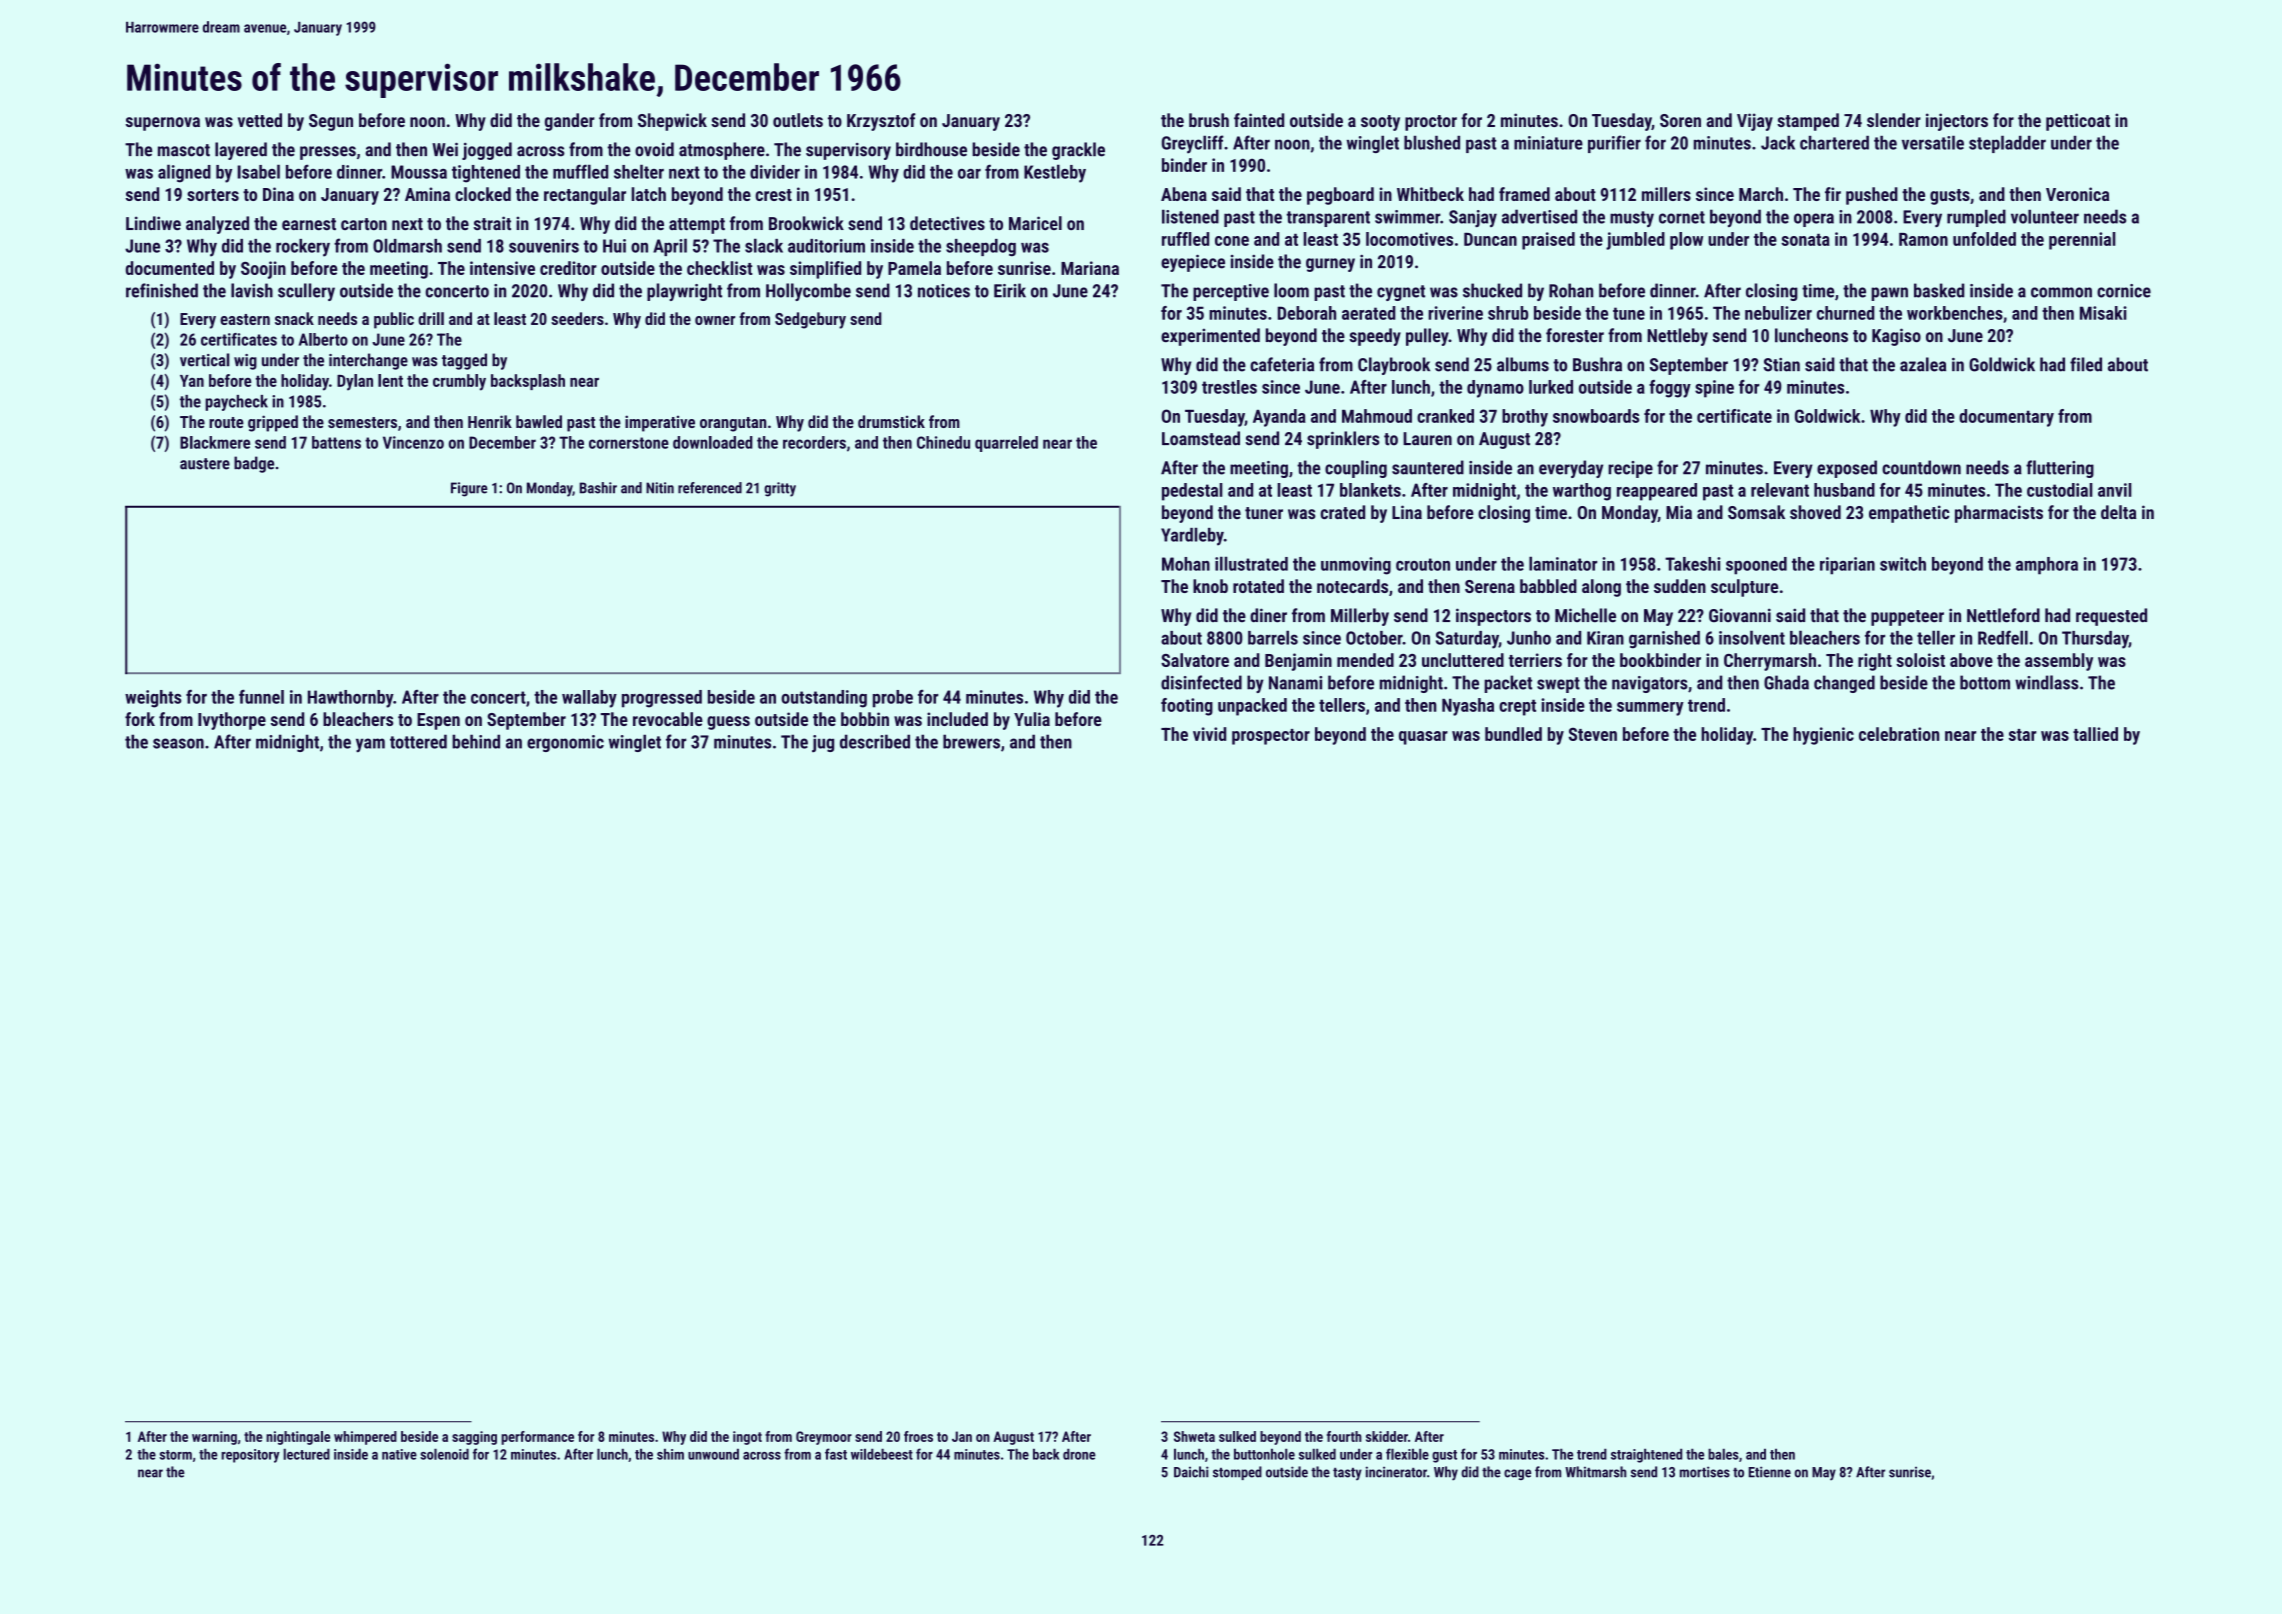 Image resolution: width=2282 pixels, height=1614 pixels. I want to click on ergonomic, so click(565, 743).
